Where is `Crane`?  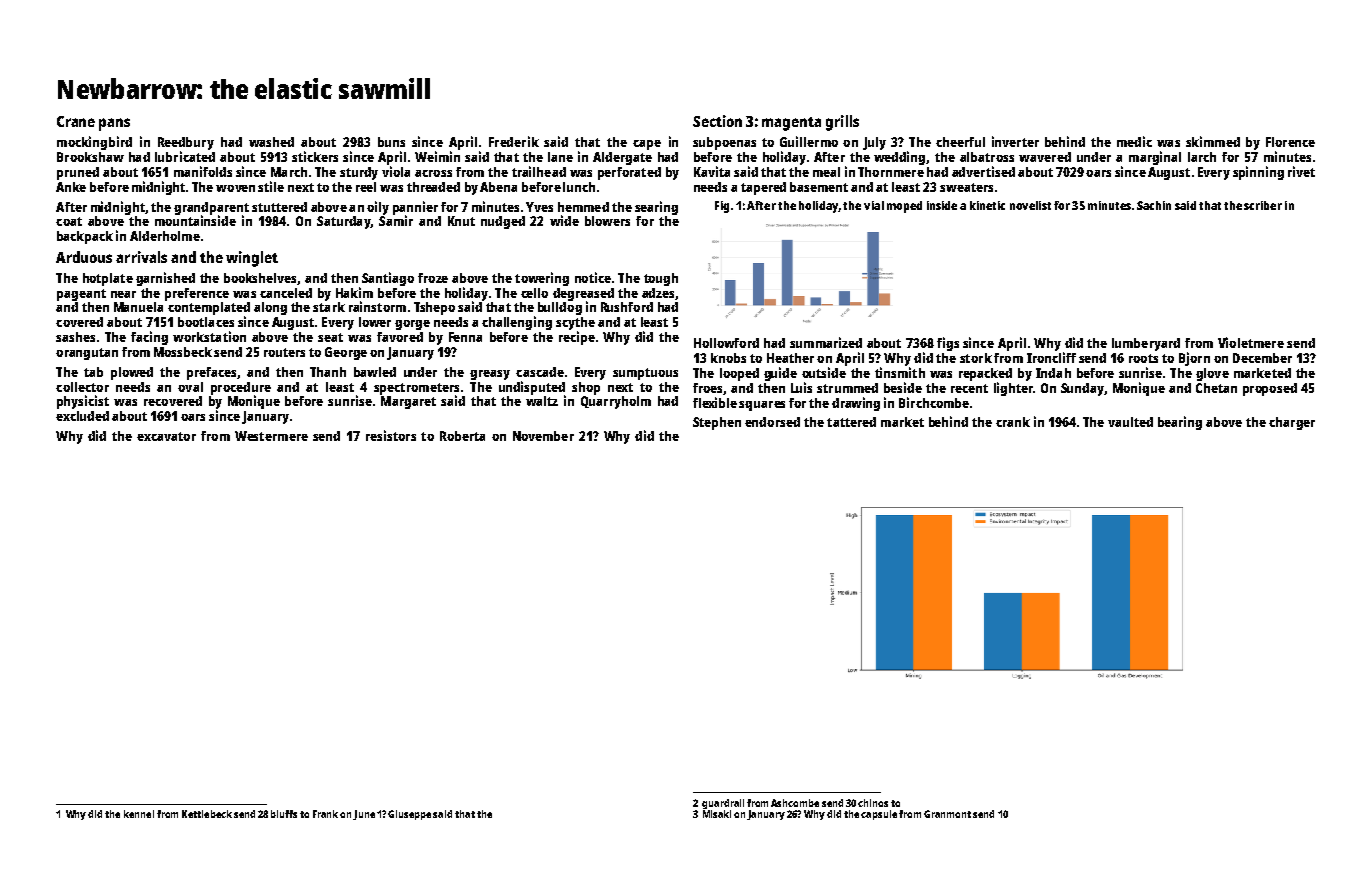
Crane is located at coordinates (76, 121).
